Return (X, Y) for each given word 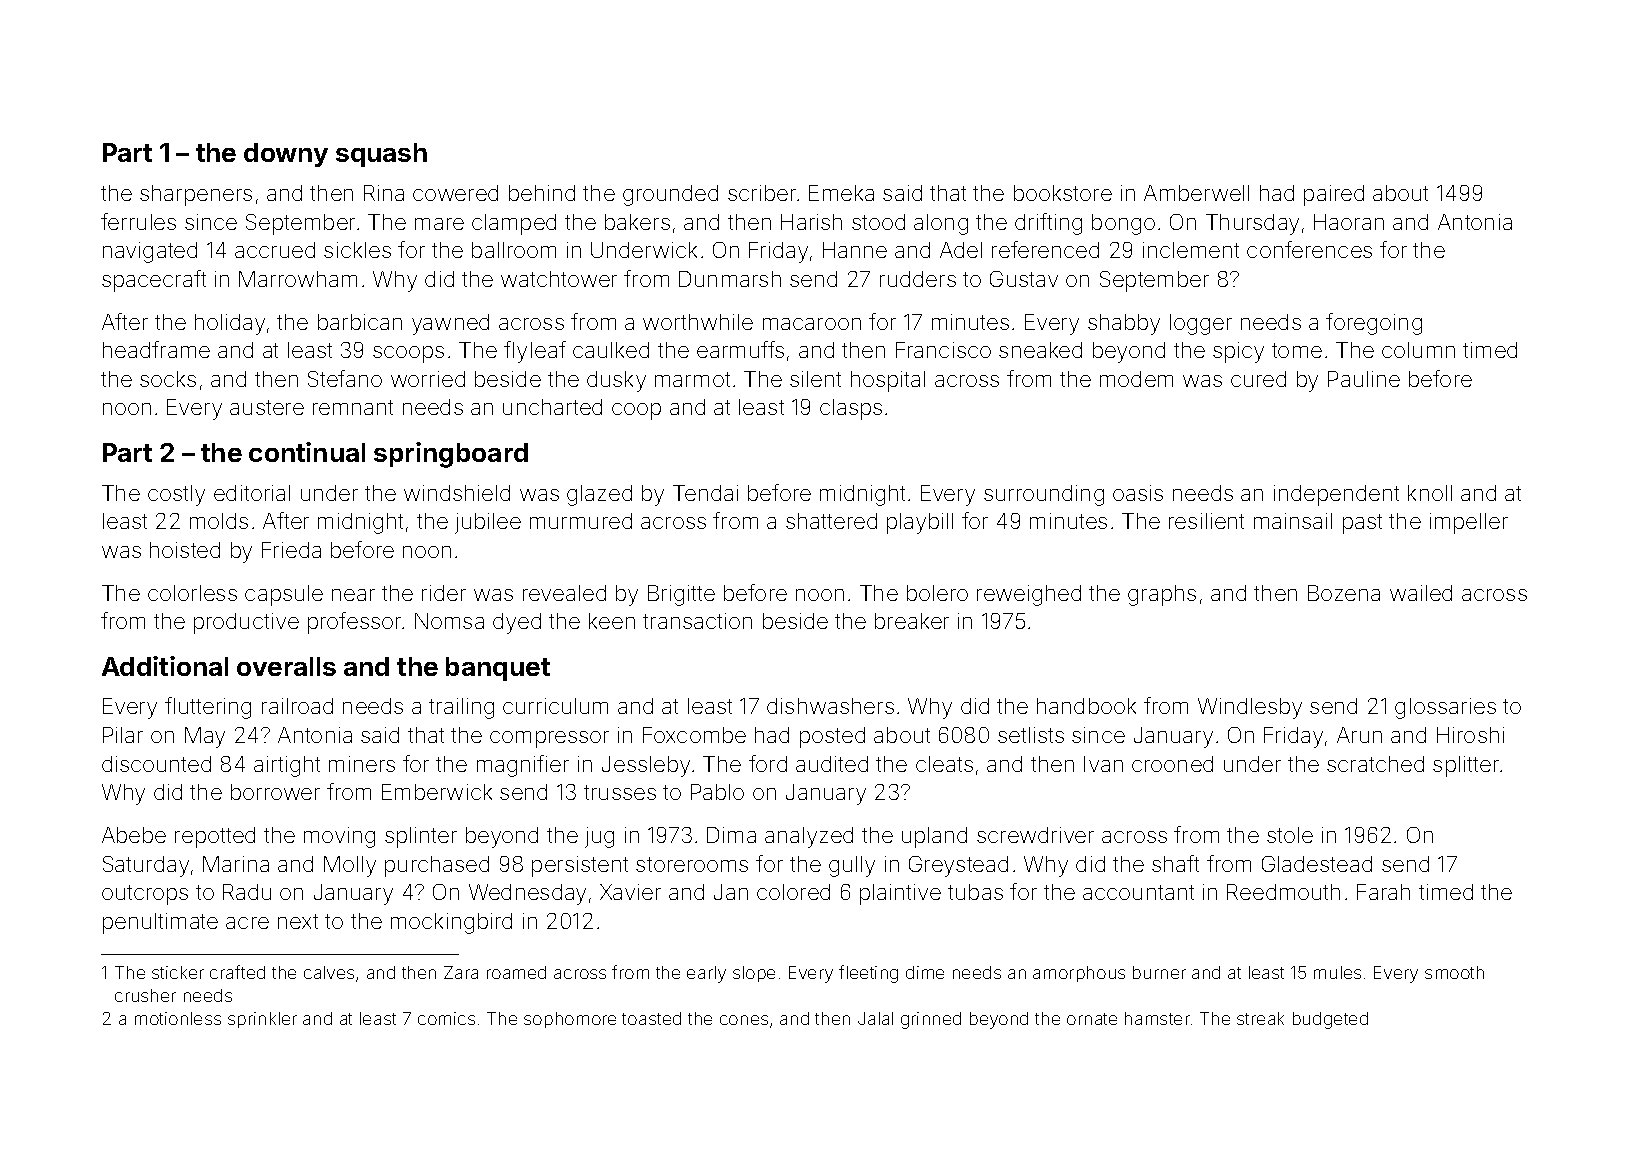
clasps (851, 409)
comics (446, 1018)
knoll (1430, 493)
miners (362, 764)
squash (381, 155)
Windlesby (1250, 708)
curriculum (555, 706)
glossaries (1445, 708)
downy (286, 155)
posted (832, 737)
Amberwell (1196, 193)
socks (168, 379)
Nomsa (449, 621)
